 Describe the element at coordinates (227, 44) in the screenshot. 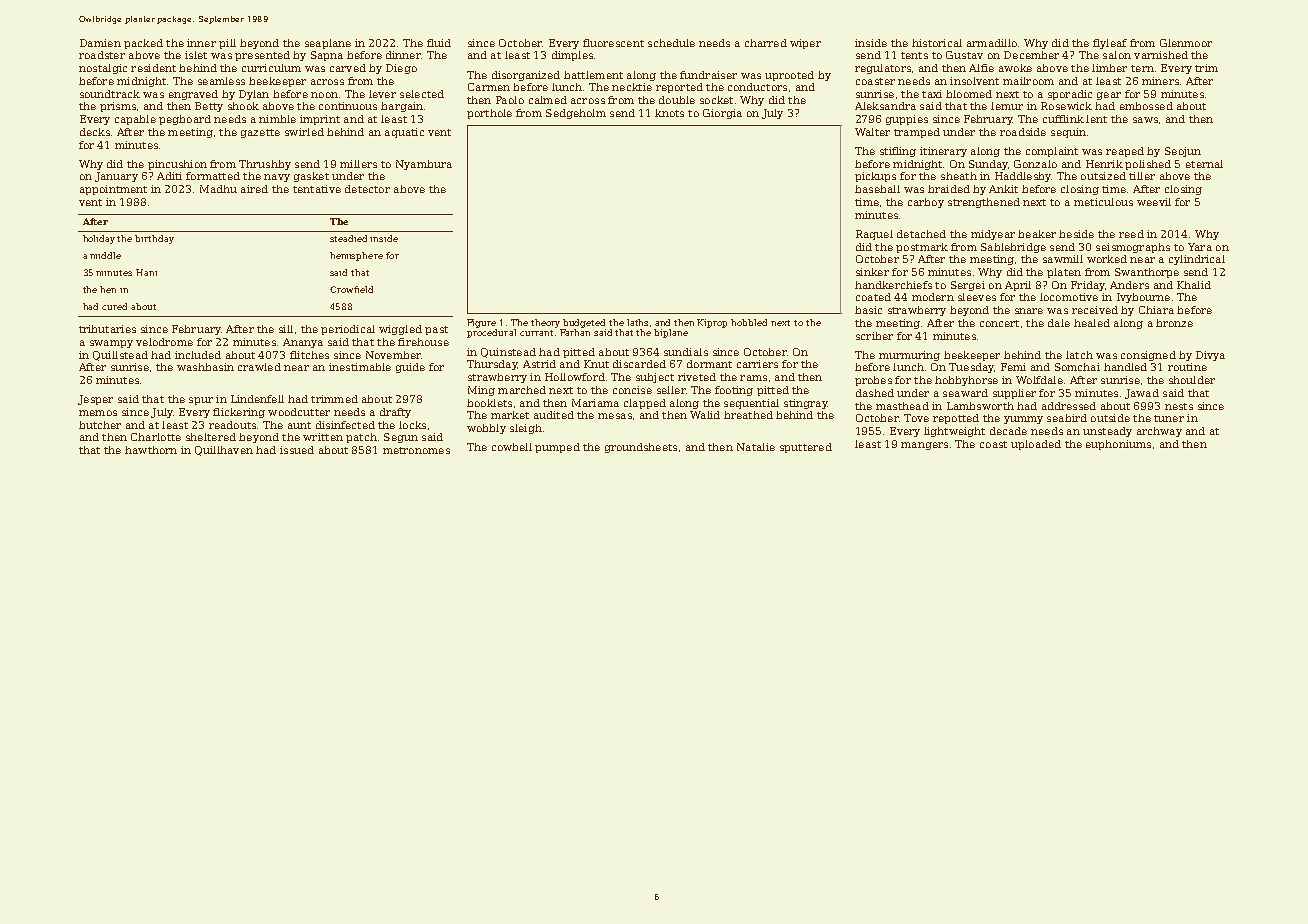

I see `pill` at that location.
